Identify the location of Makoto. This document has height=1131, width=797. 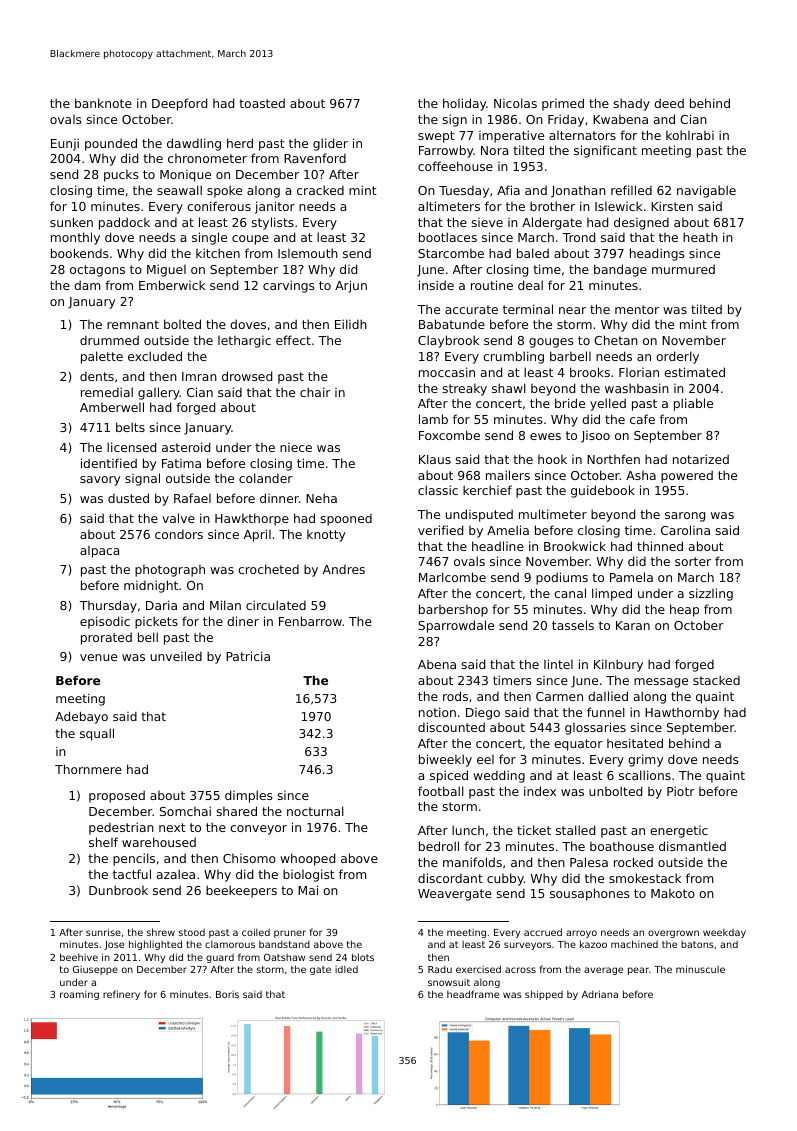
(673, 893).
